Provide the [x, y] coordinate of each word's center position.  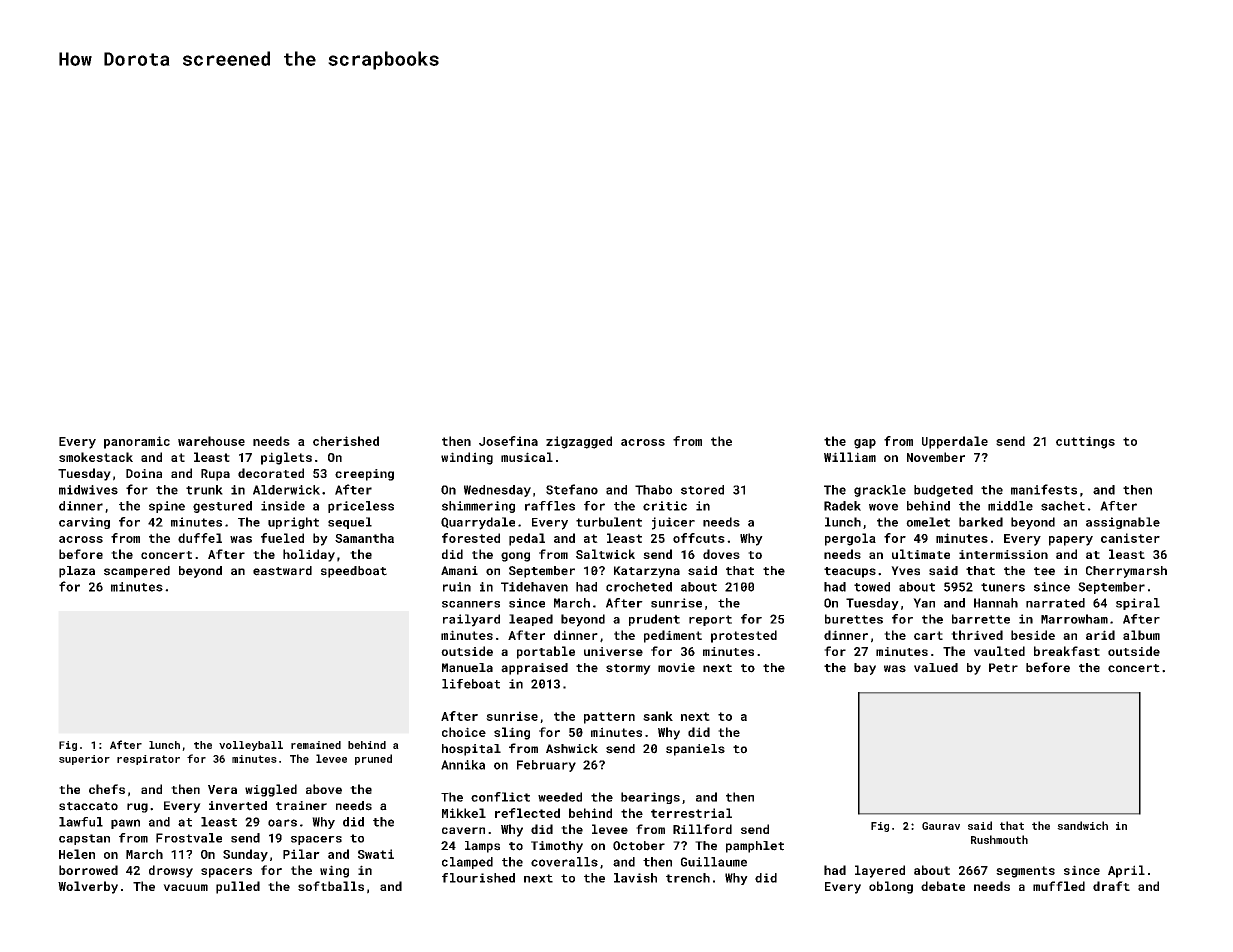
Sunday [245, 855]
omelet [928, 522]
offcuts [699, 538]
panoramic [137, 442]
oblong [891, 887]
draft [1111, 886]
